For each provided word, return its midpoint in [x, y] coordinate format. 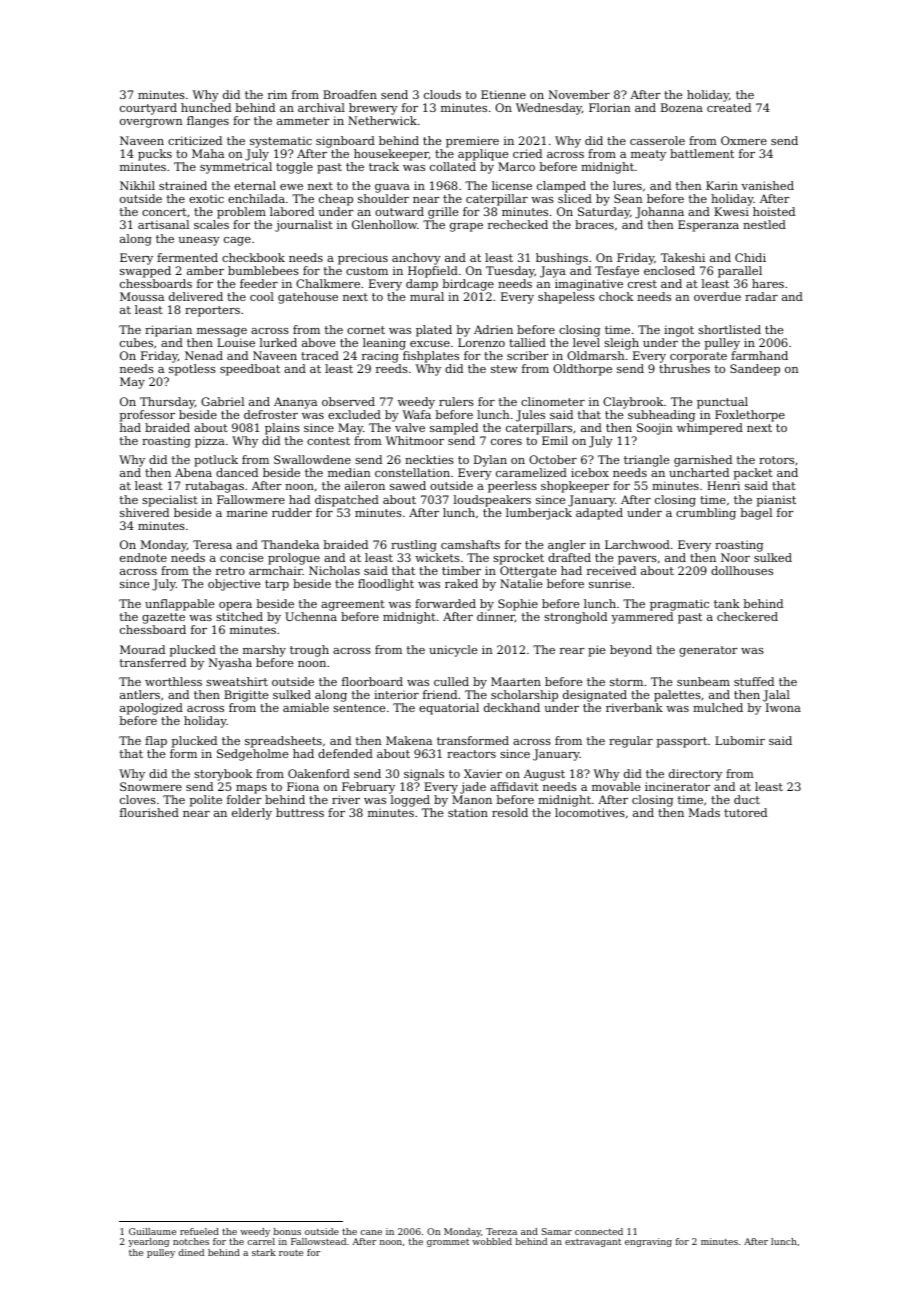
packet [753, 474]
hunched [206, 107]
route [291, 1253]
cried [527, 153]
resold [510, 812]
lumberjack [539, 514]
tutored [745, 812]
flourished [149, 812]
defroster [271, 414]
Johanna [659, 213]
